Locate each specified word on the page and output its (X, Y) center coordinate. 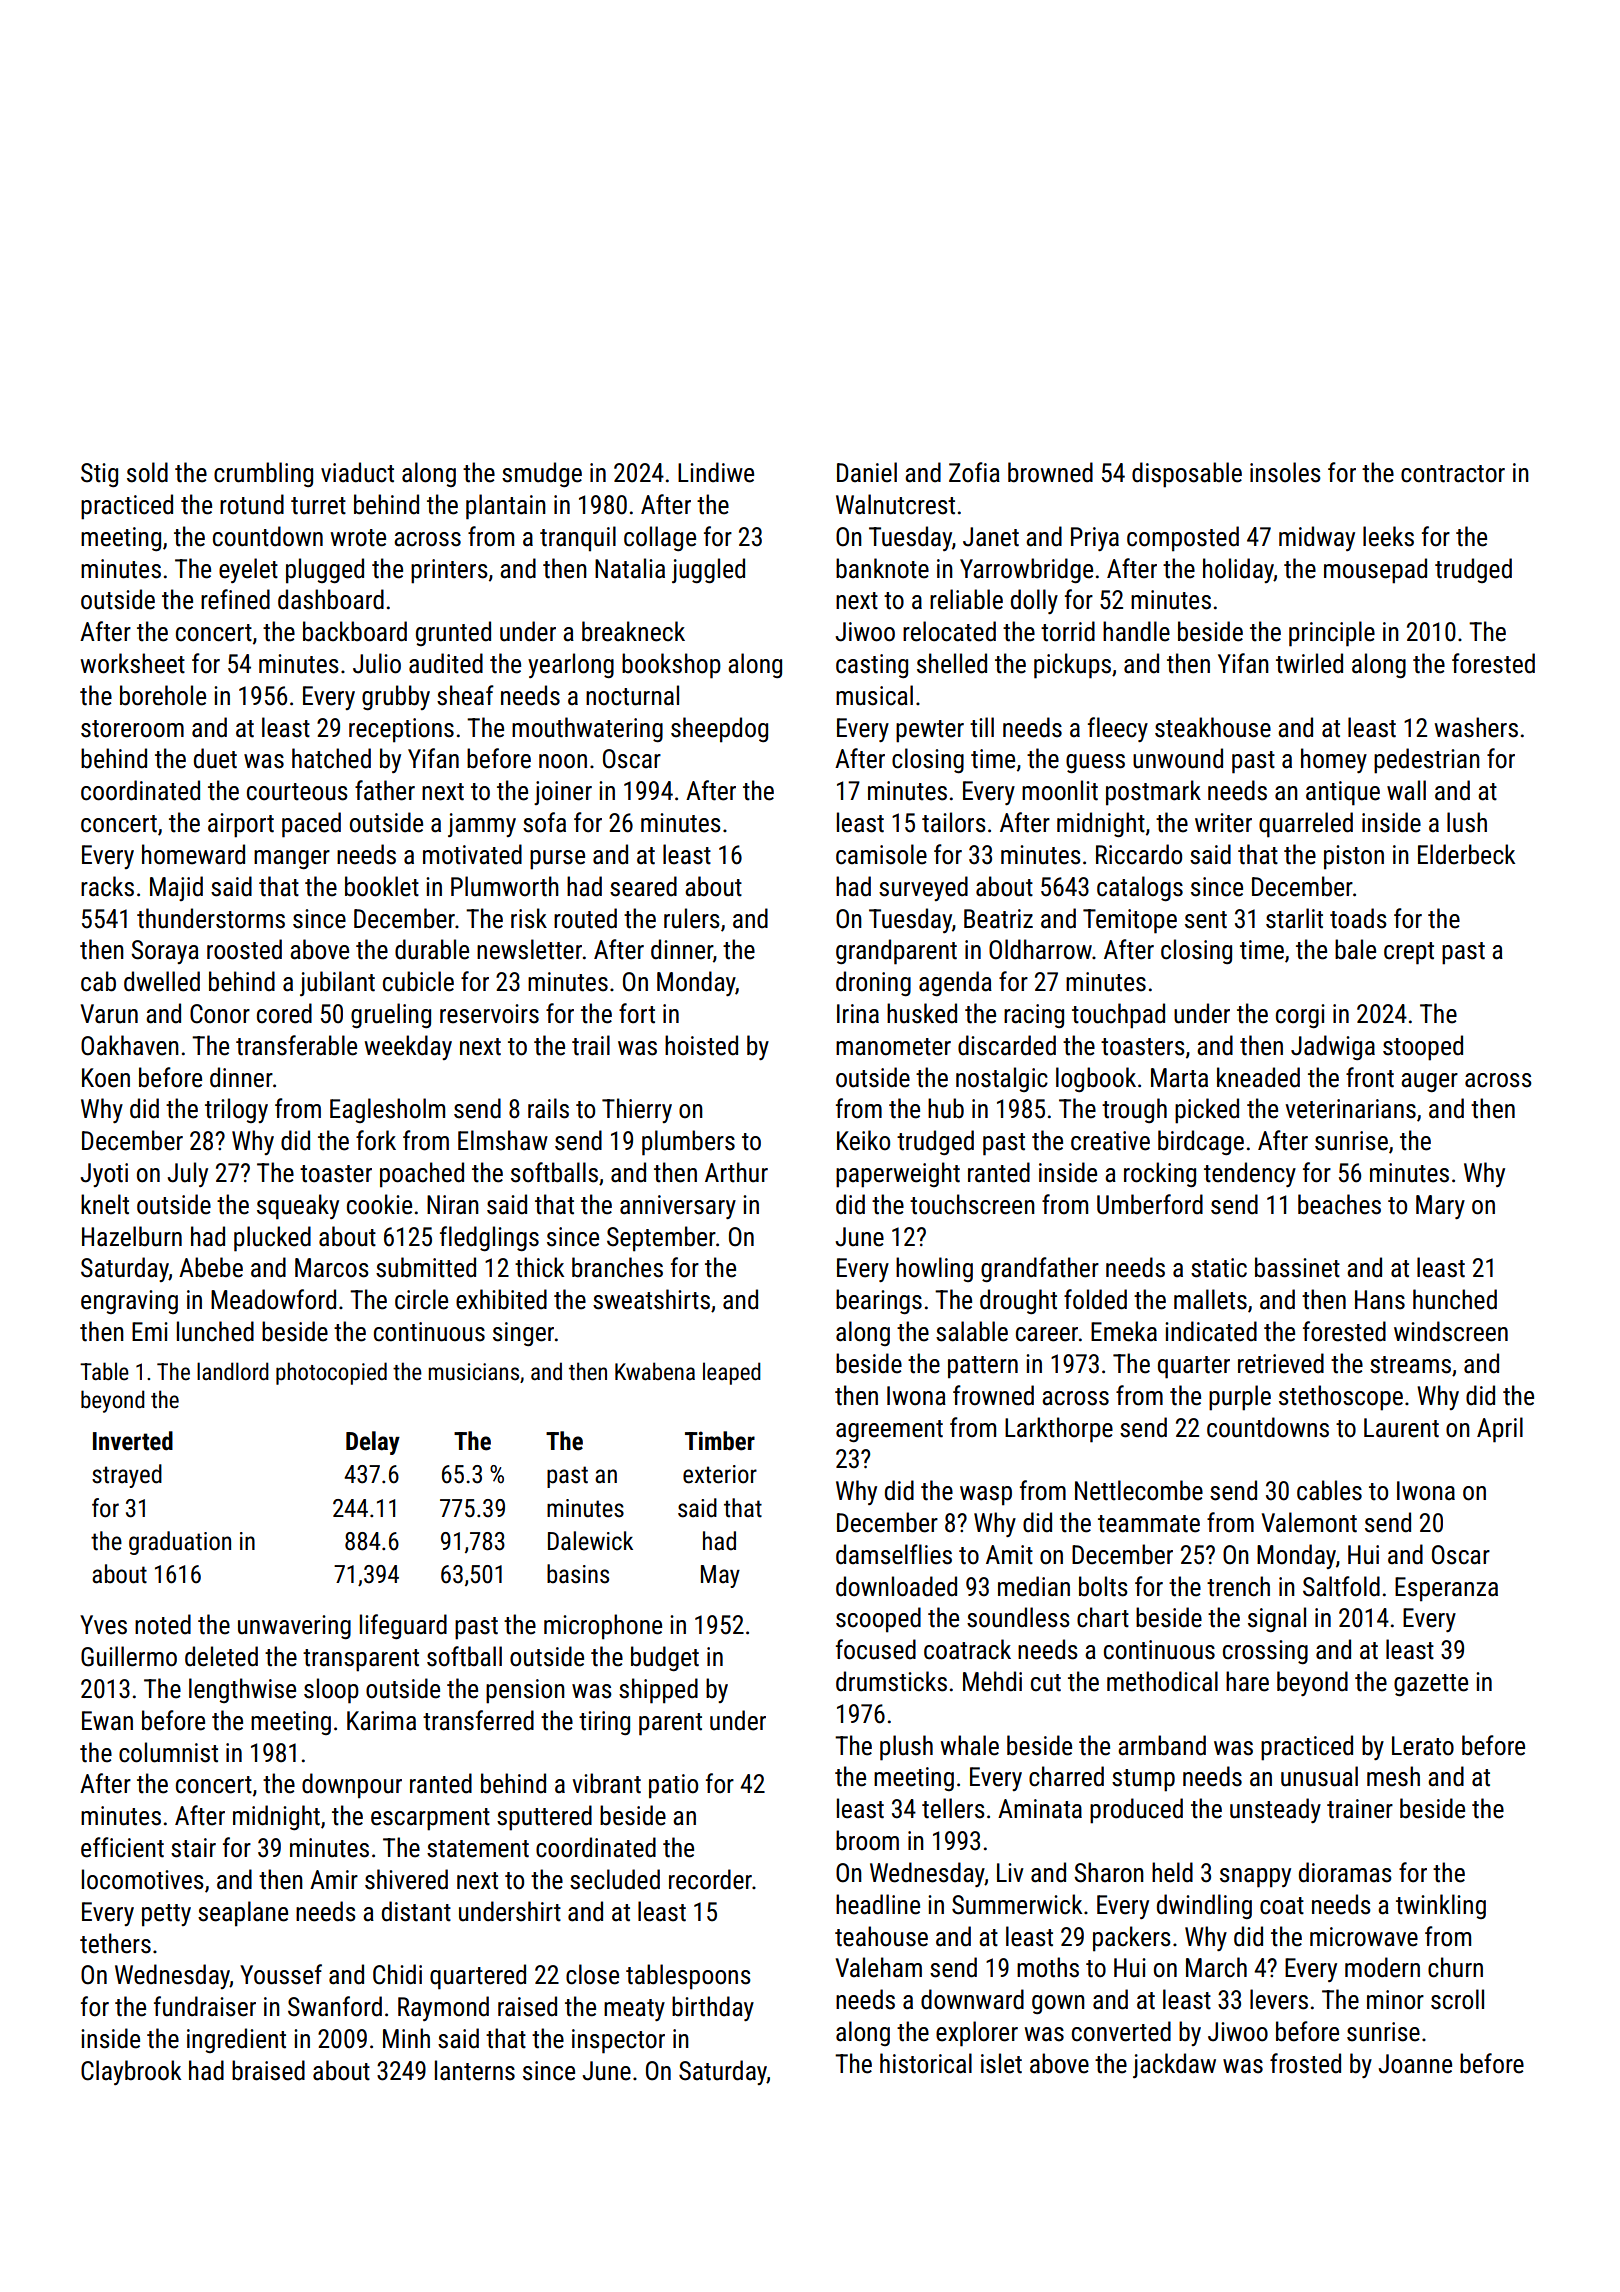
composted (1183, 539)
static (1219, 1268)
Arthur (736, 1172)
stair (193, 1848)
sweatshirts (651, 1299)
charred (1066, 1776)
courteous (297, 792)
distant (416, 1911)
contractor (1453, 474)
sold (147, 472)
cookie (379, 1204)
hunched (1455, 1299)
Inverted (133, 1441)
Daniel (867, 472)
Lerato (1423, 1746)
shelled (952, 663)
